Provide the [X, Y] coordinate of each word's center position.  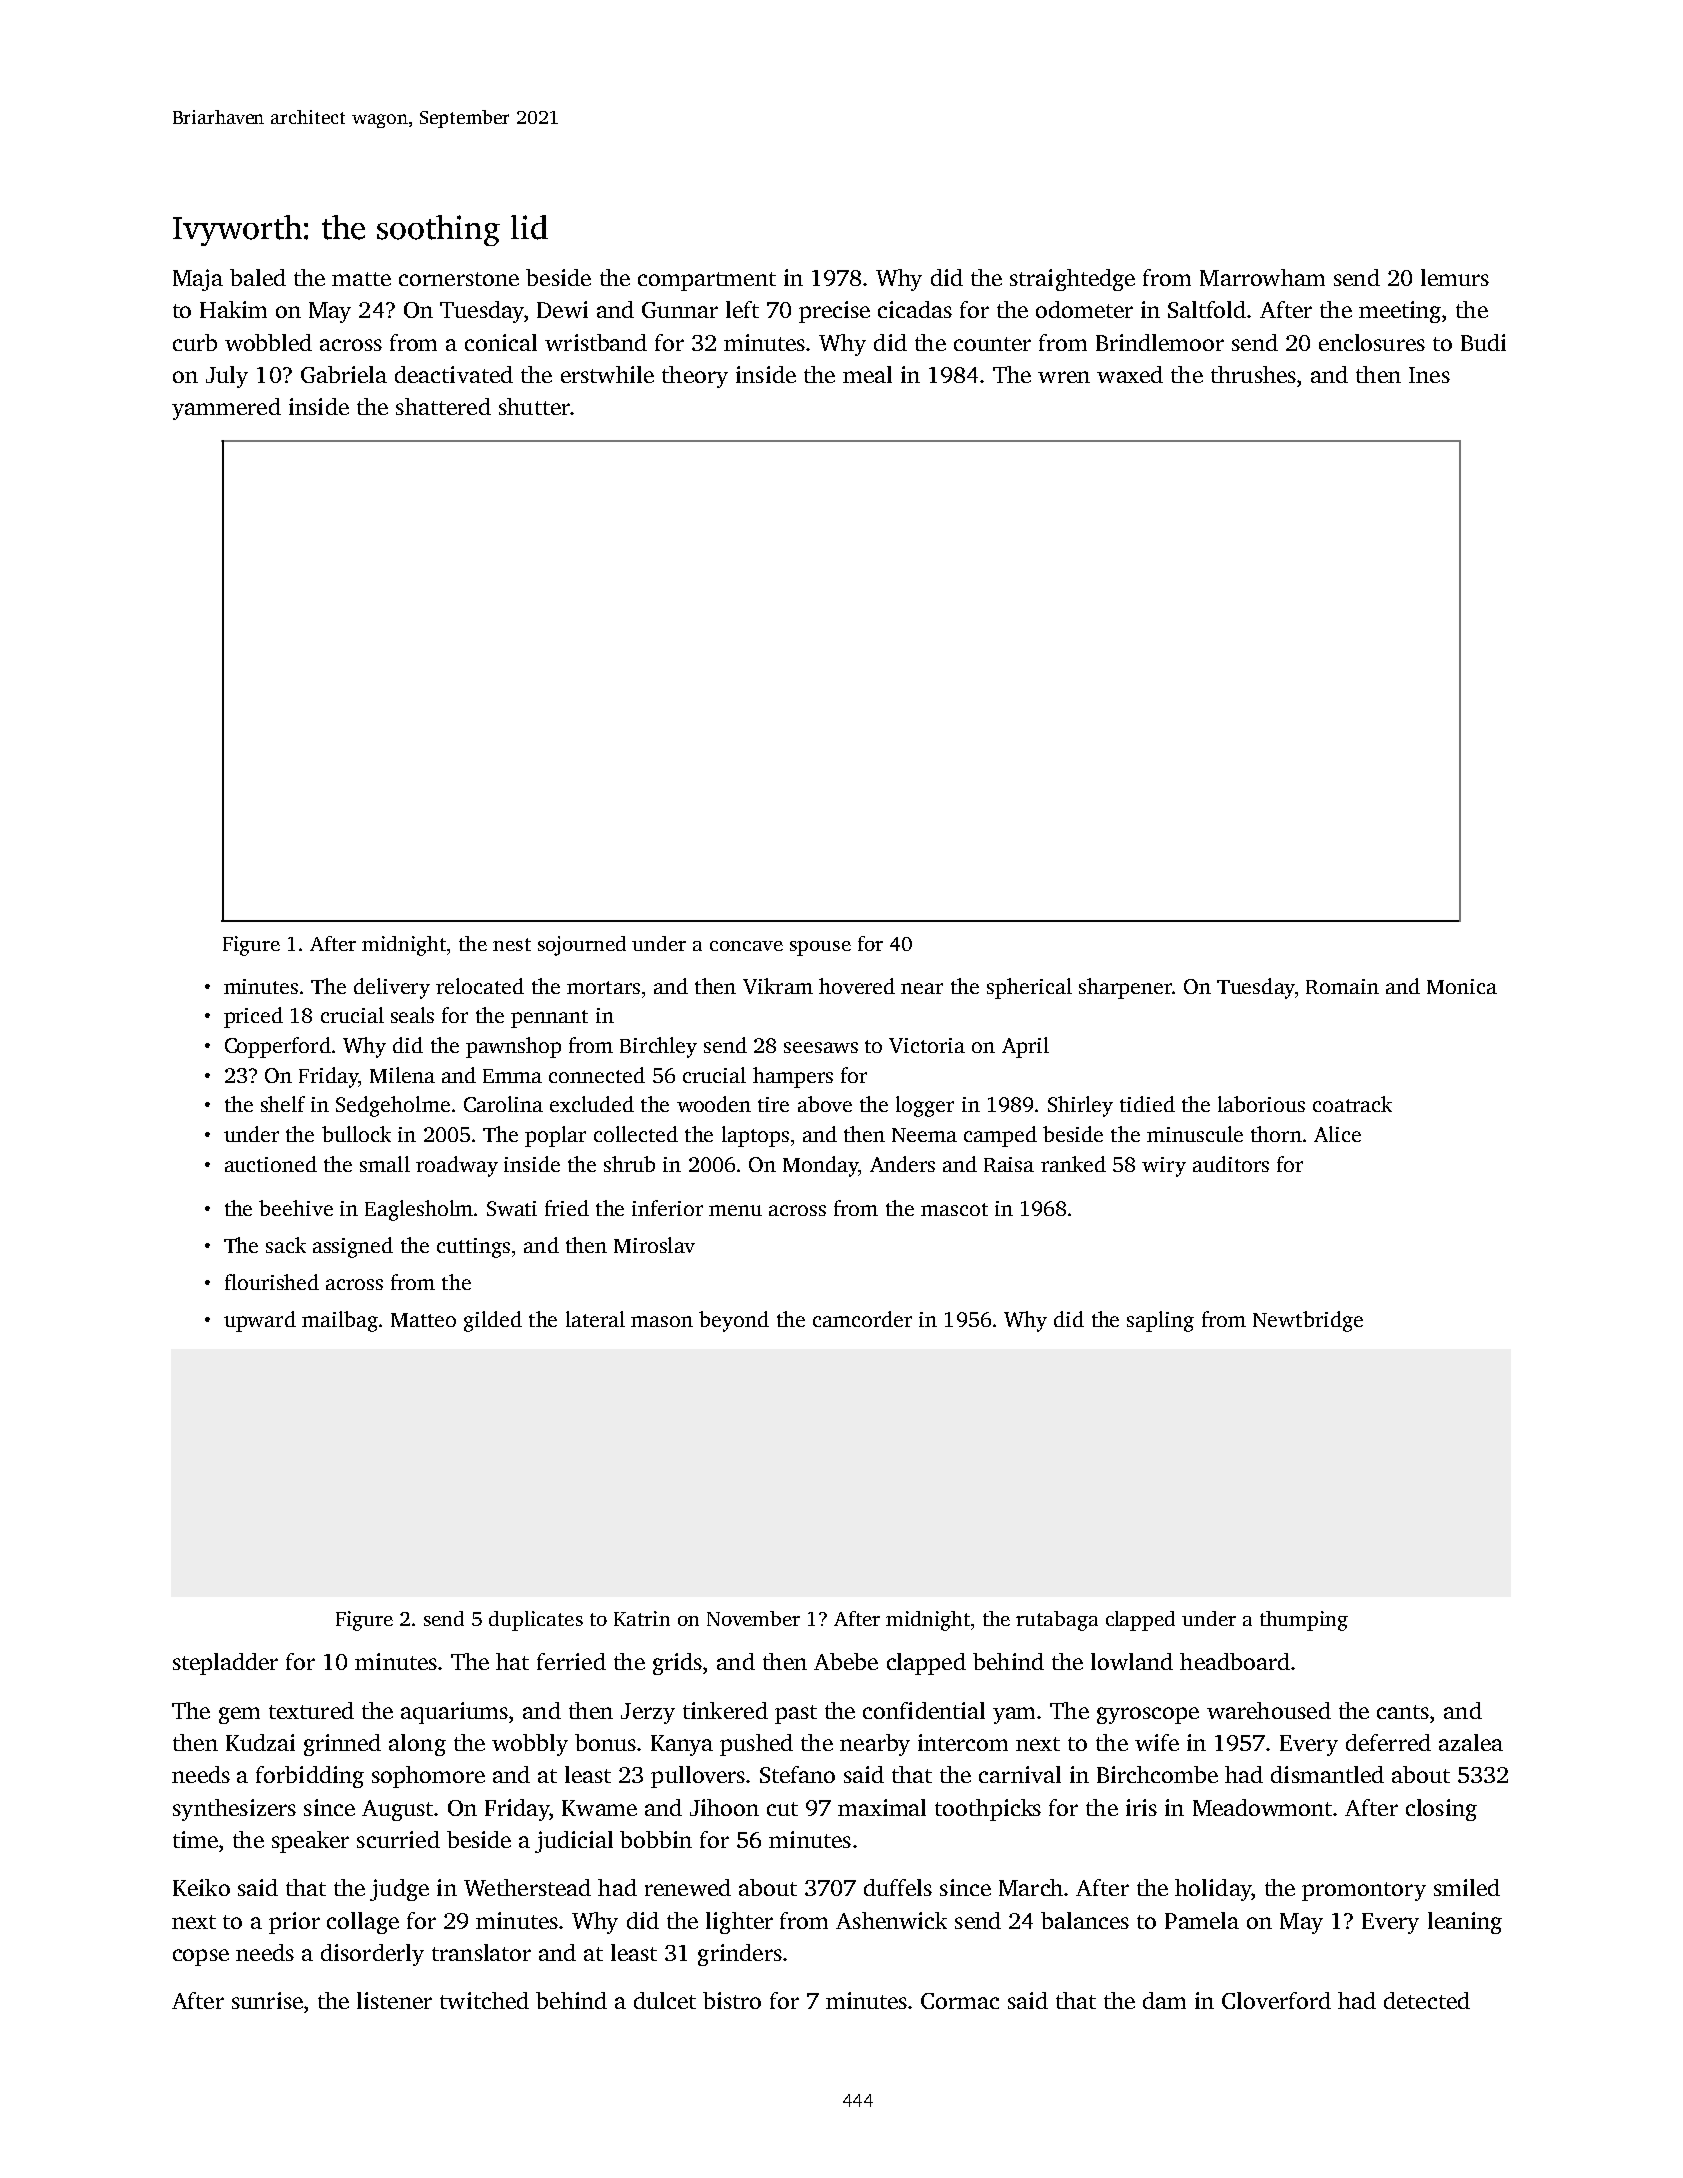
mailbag [340, 1321]
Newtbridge [1308, 1321]
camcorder [862, 1319]
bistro [732, 2000]
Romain [1342, 986]
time [195, 1839]
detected [1427, 2000]
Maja [198, 280]
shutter [534, 406]
